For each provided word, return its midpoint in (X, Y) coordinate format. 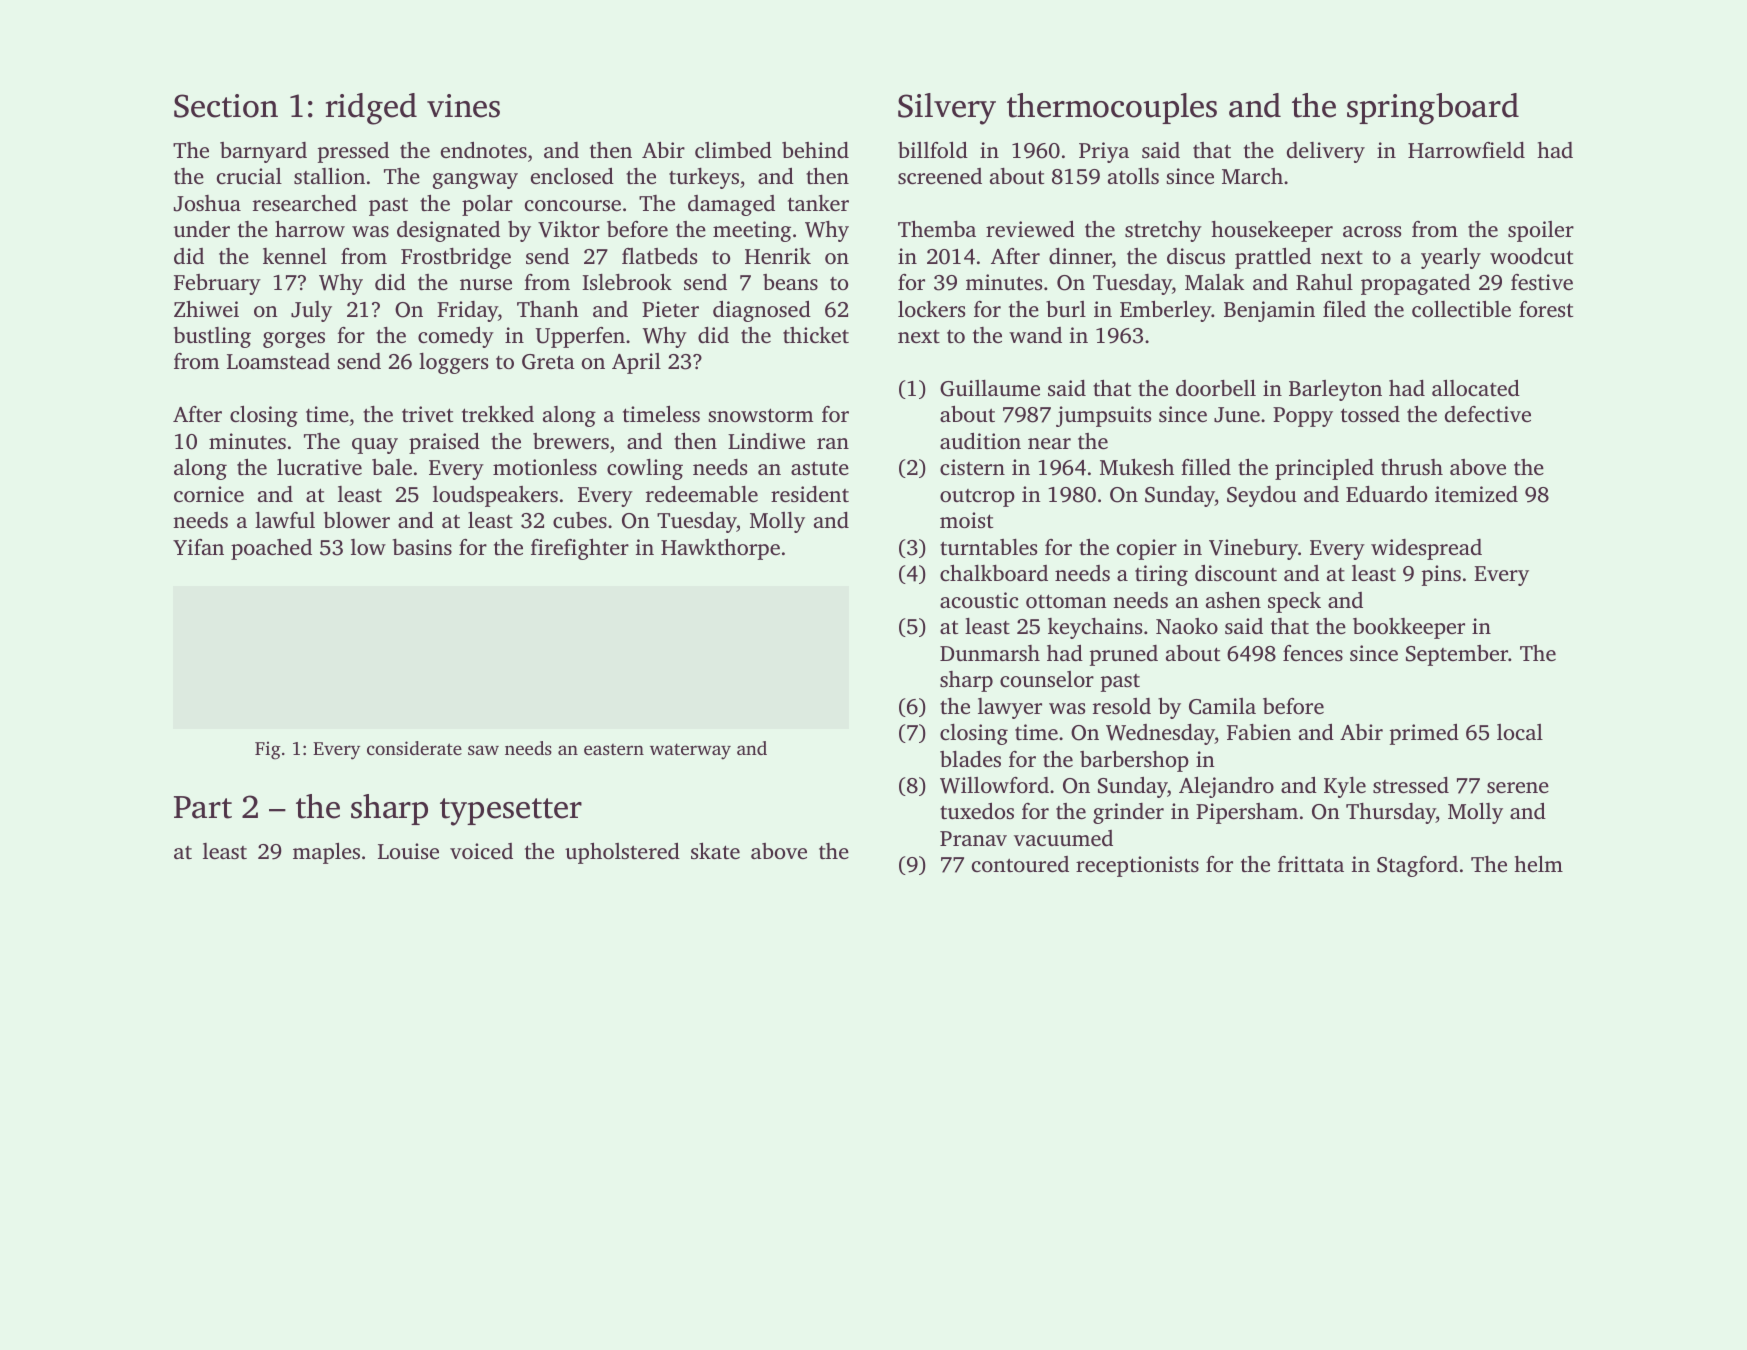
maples (326, 853)
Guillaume (990, 388)
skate (715, 850)
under (202, 229)
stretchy (1163, 231)
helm (1539, 863)
